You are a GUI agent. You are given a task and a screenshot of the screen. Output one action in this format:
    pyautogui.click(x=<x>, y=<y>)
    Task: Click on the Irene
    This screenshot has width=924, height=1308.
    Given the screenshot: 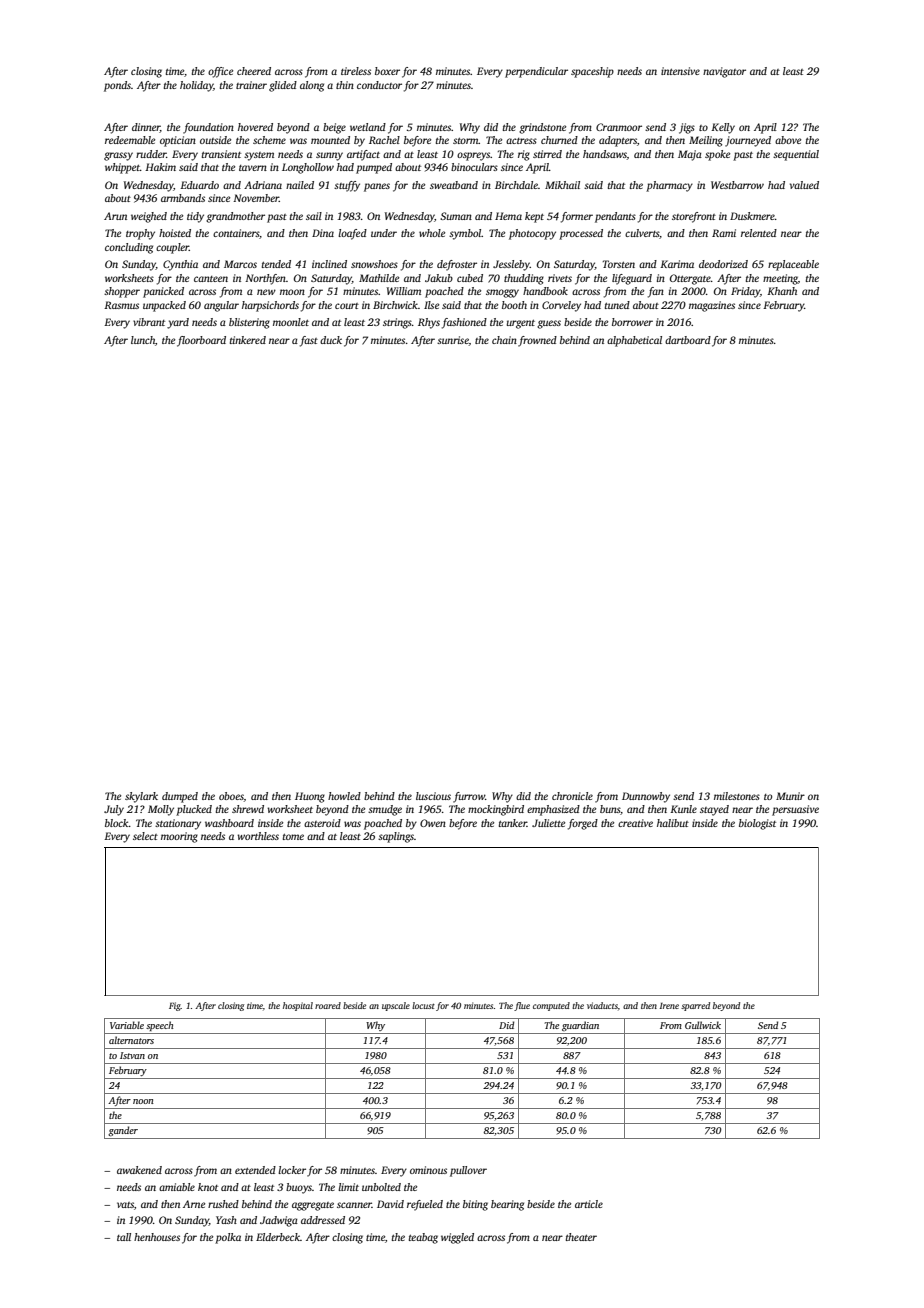 What is the action you would take?
    pyautogui.click(x=669, y=1006)
